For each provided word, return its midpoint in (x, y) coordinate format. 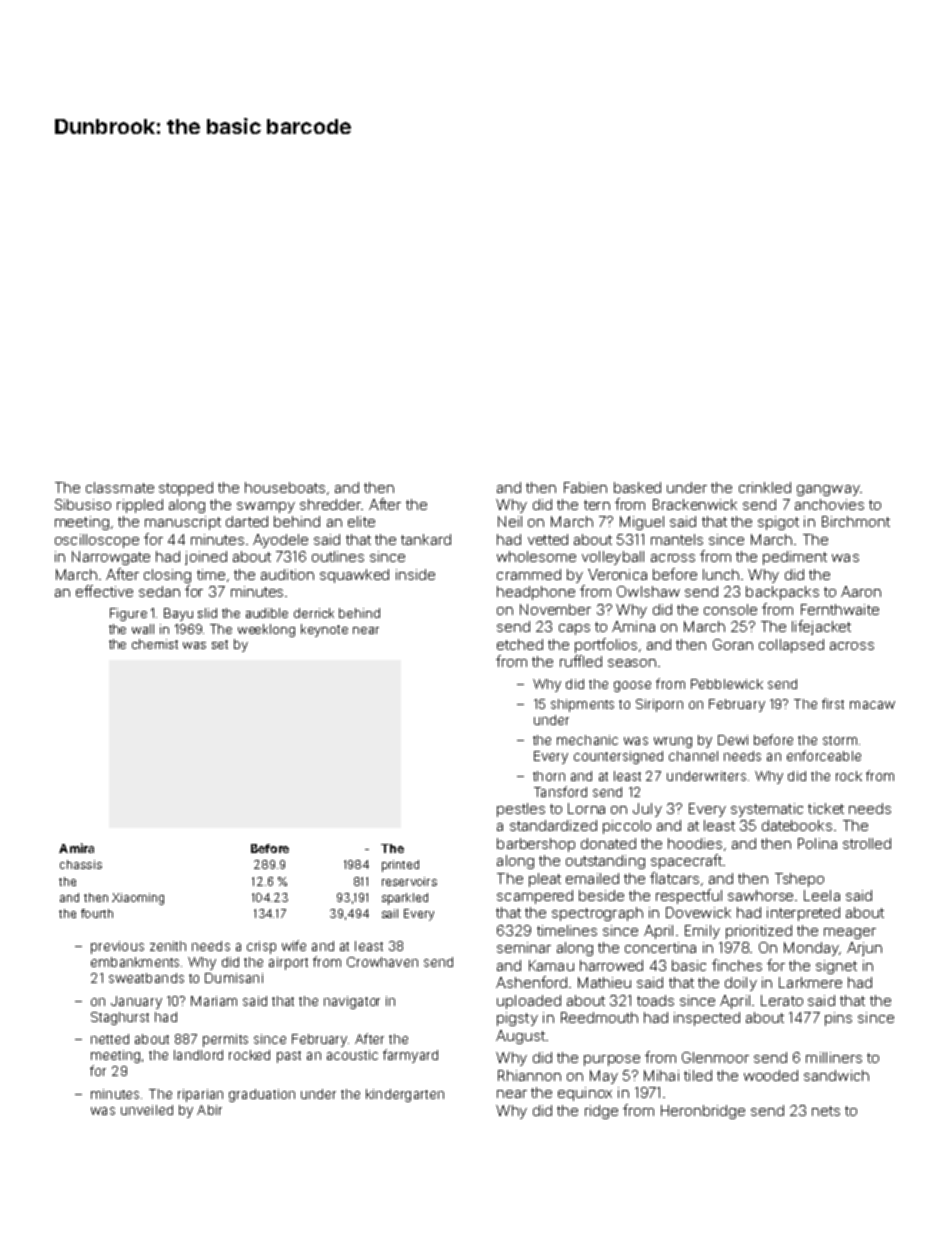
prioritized (759, 932)
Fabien (585, 487)
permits (225, 1040)
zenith (168, 946)
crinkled (765, 487)
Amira (76, 848)
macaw (872, 705)
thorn (549, 776)
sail (390, 913)
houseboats (285, 487)
